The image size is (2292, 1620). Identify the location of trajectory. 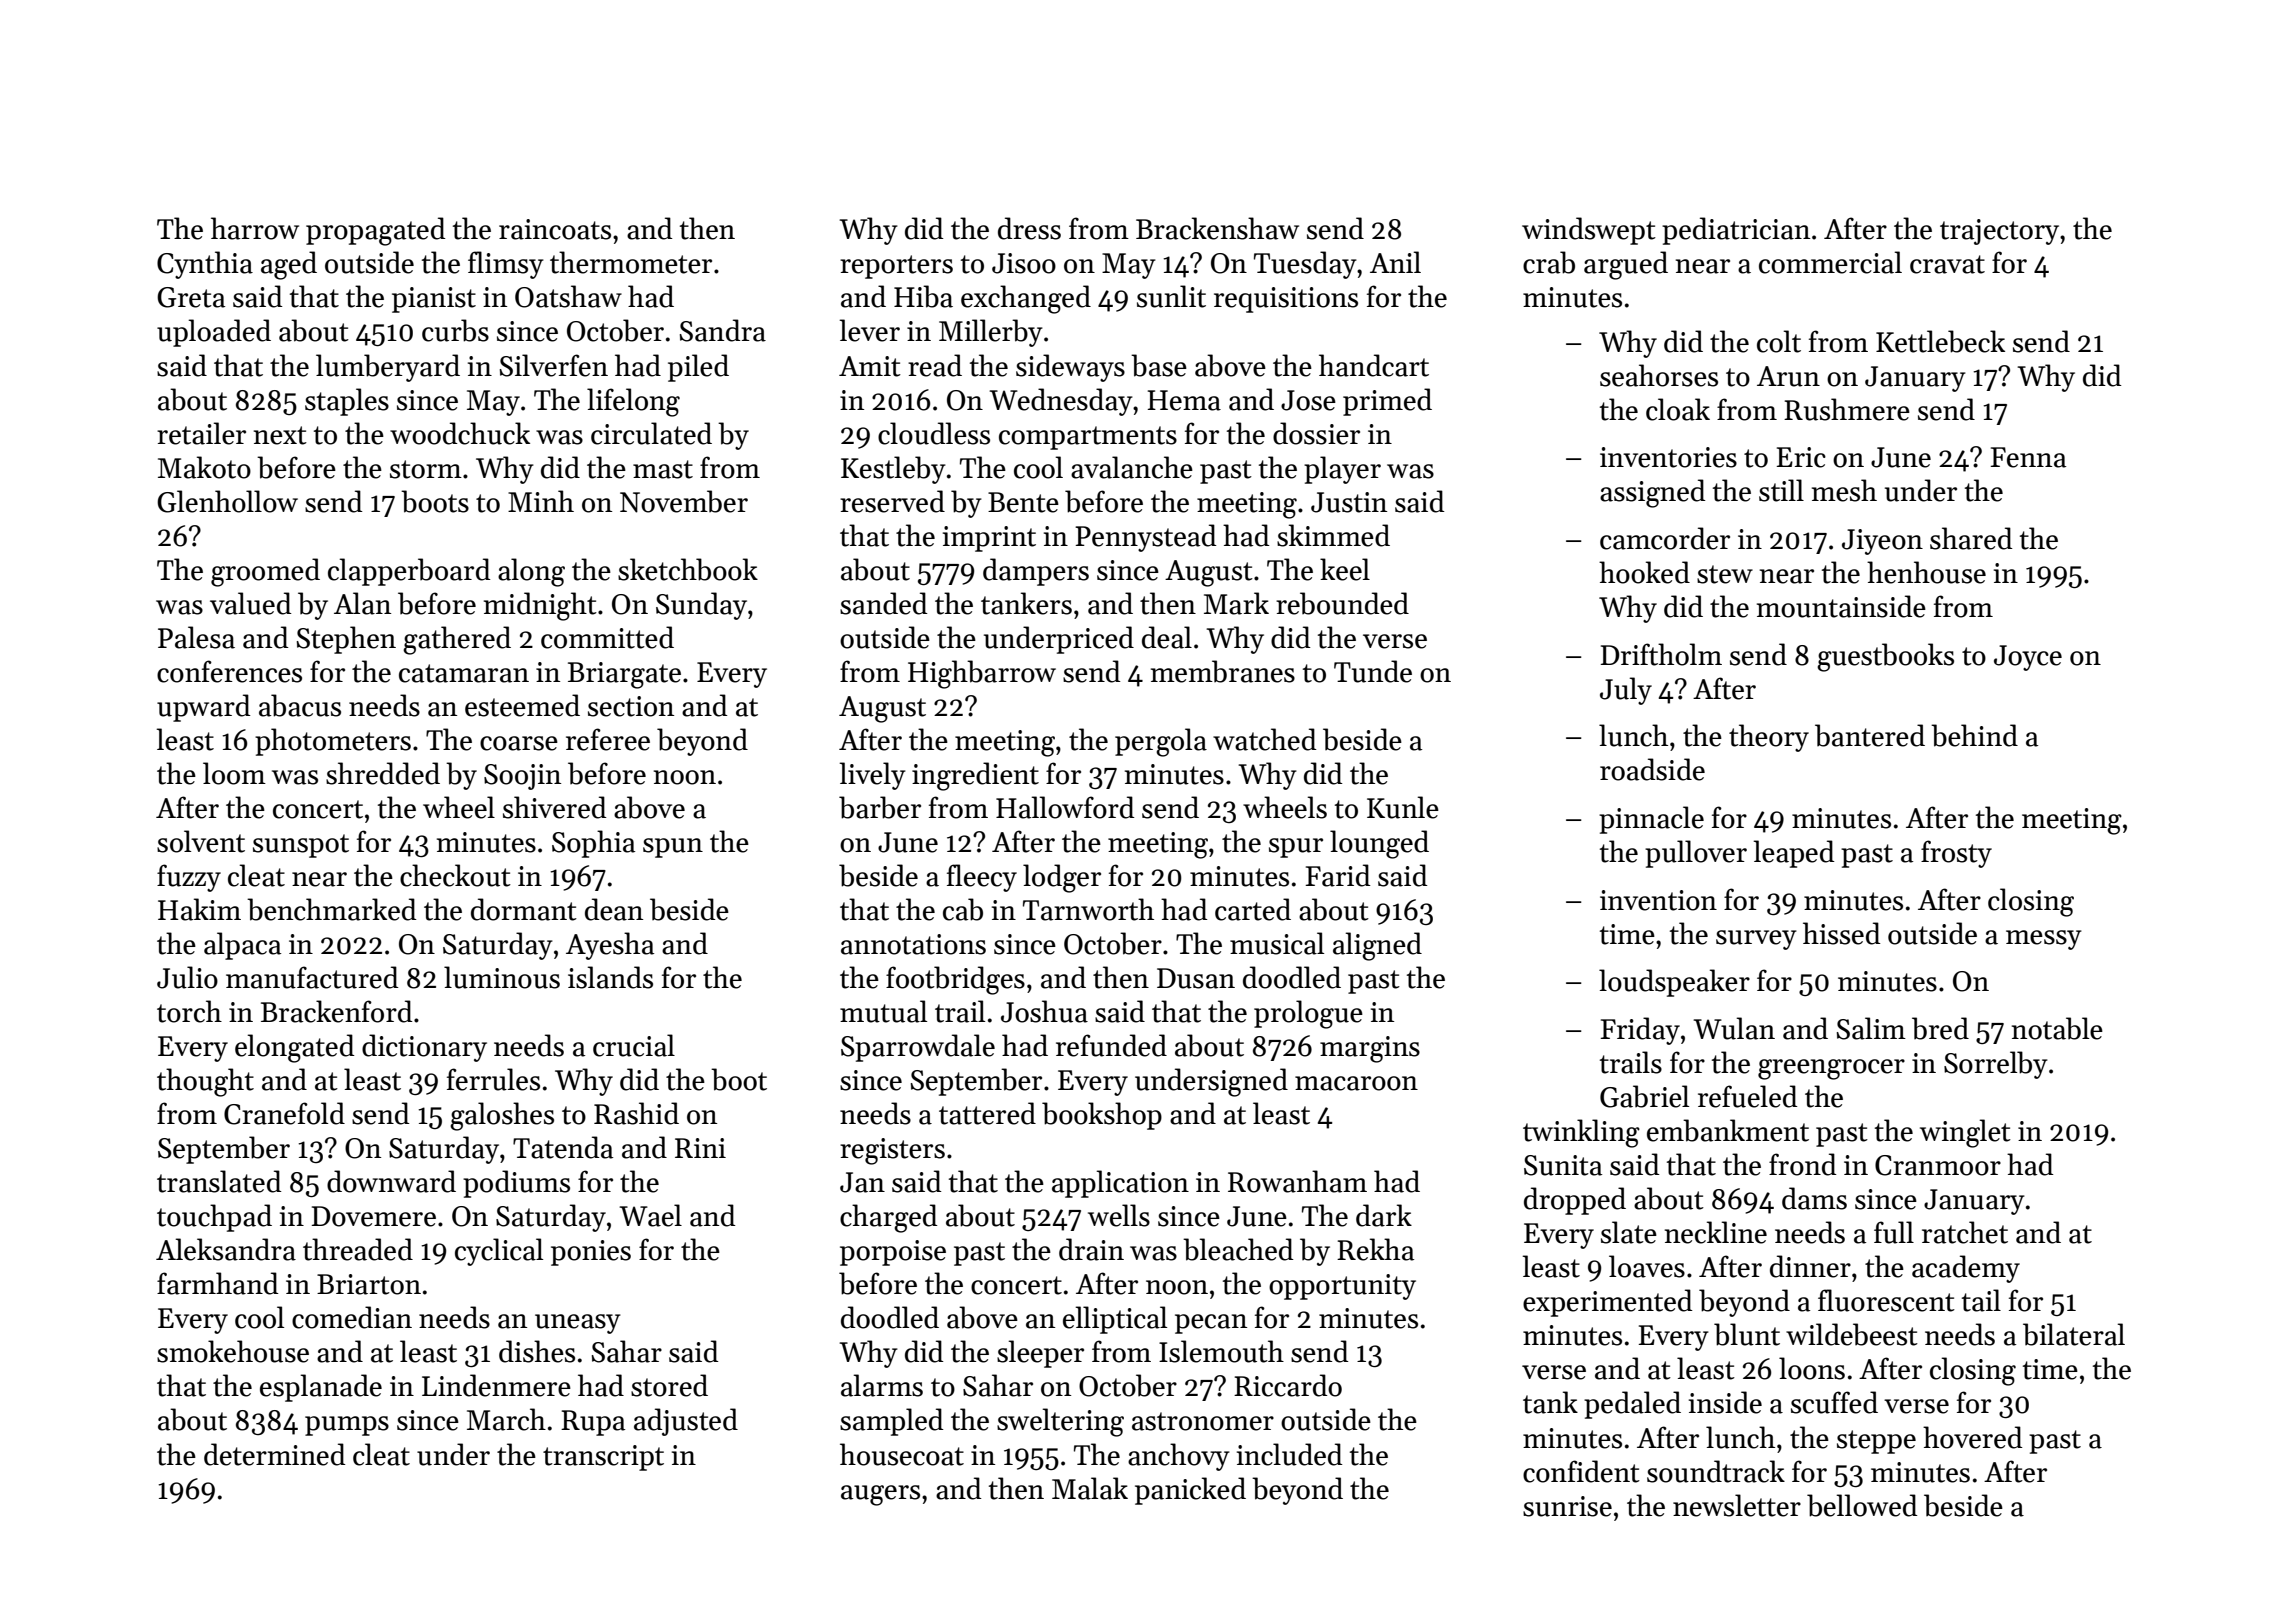
(1999, 232).
